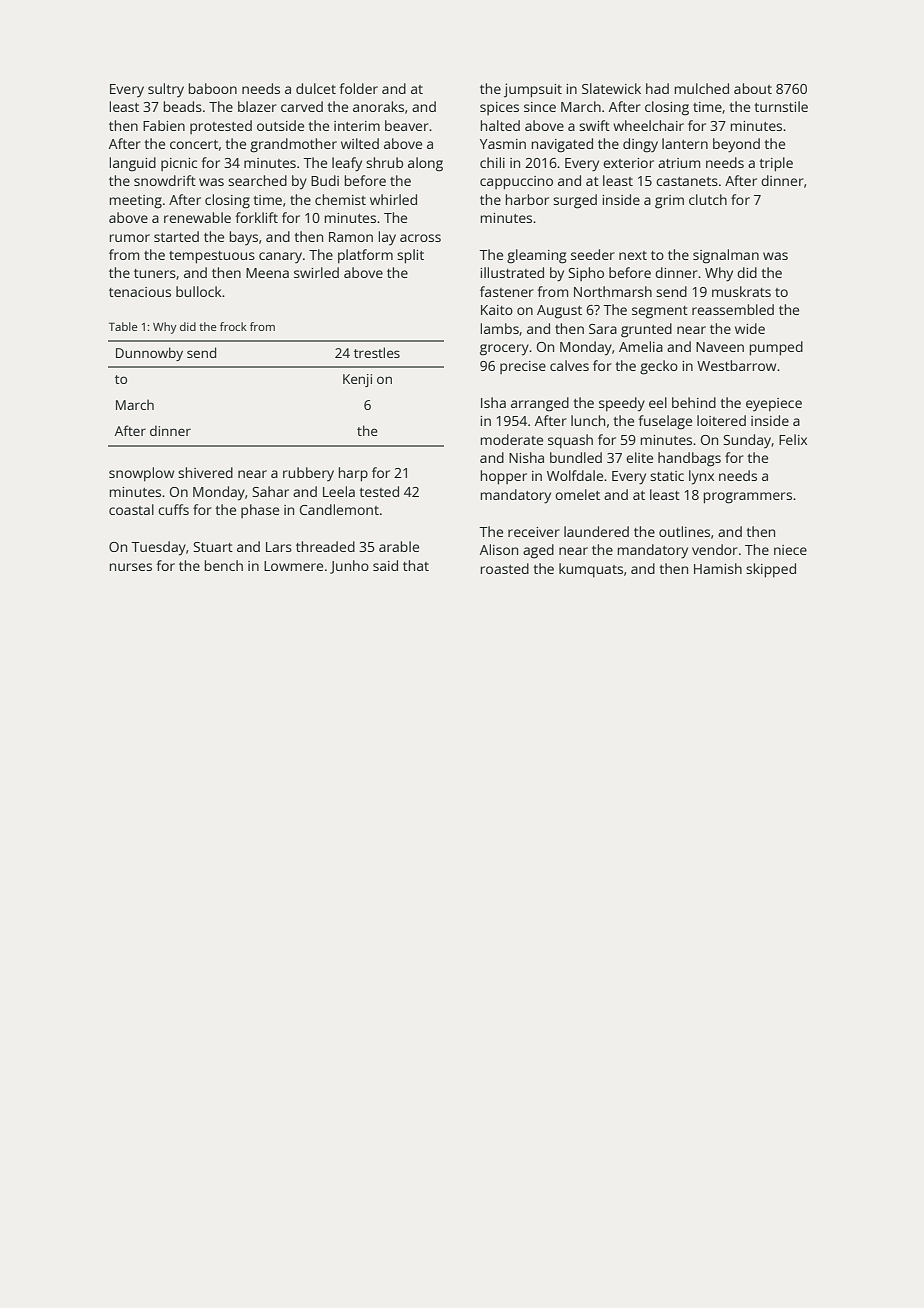  What do you see at coordinates (753, 88) in the screenshot?
I see `about` at bounding box center [753, 88].
